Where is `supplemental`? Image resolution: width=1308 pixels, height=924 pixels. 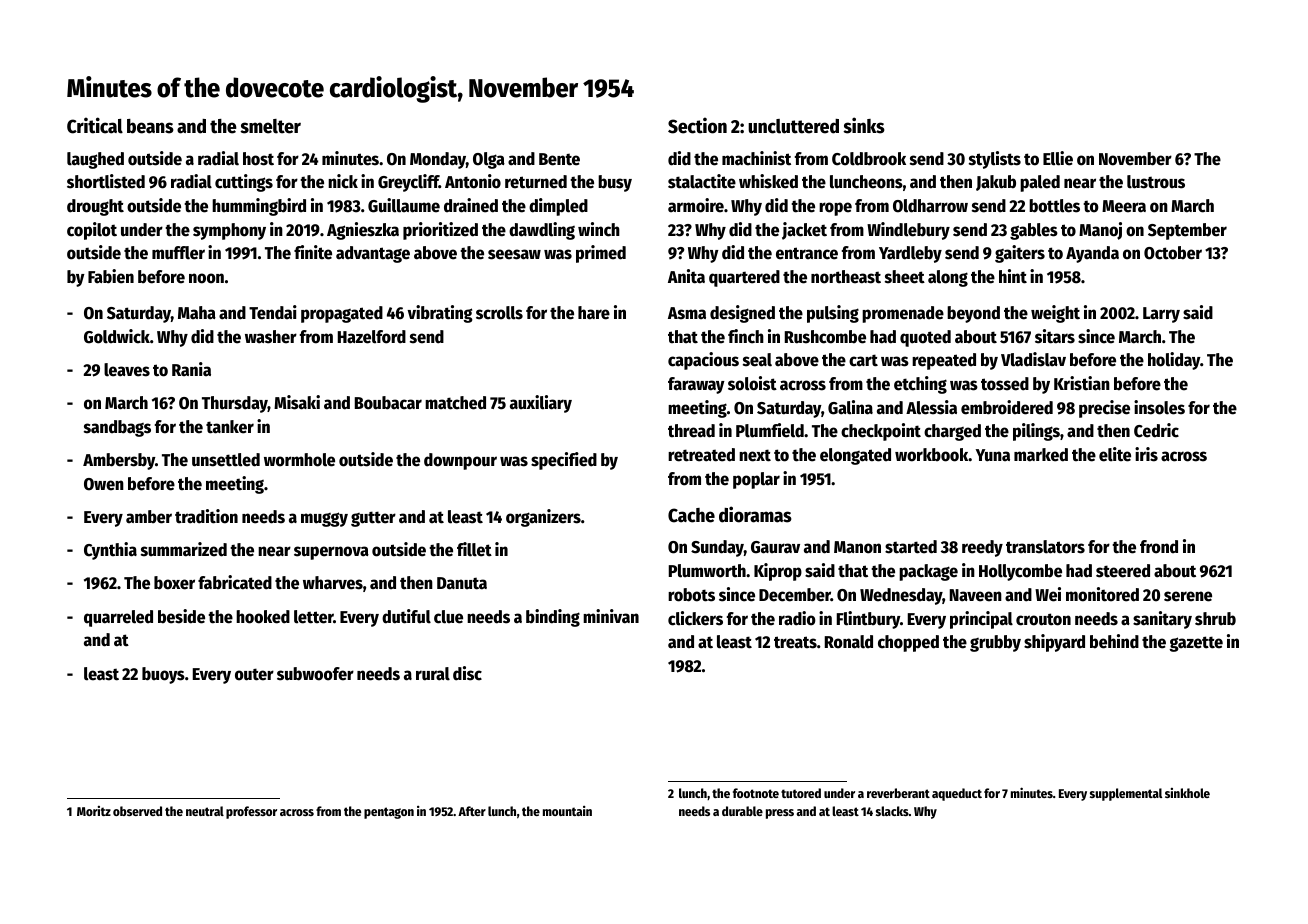
supplemental is located at coordinates (1126, 794).
